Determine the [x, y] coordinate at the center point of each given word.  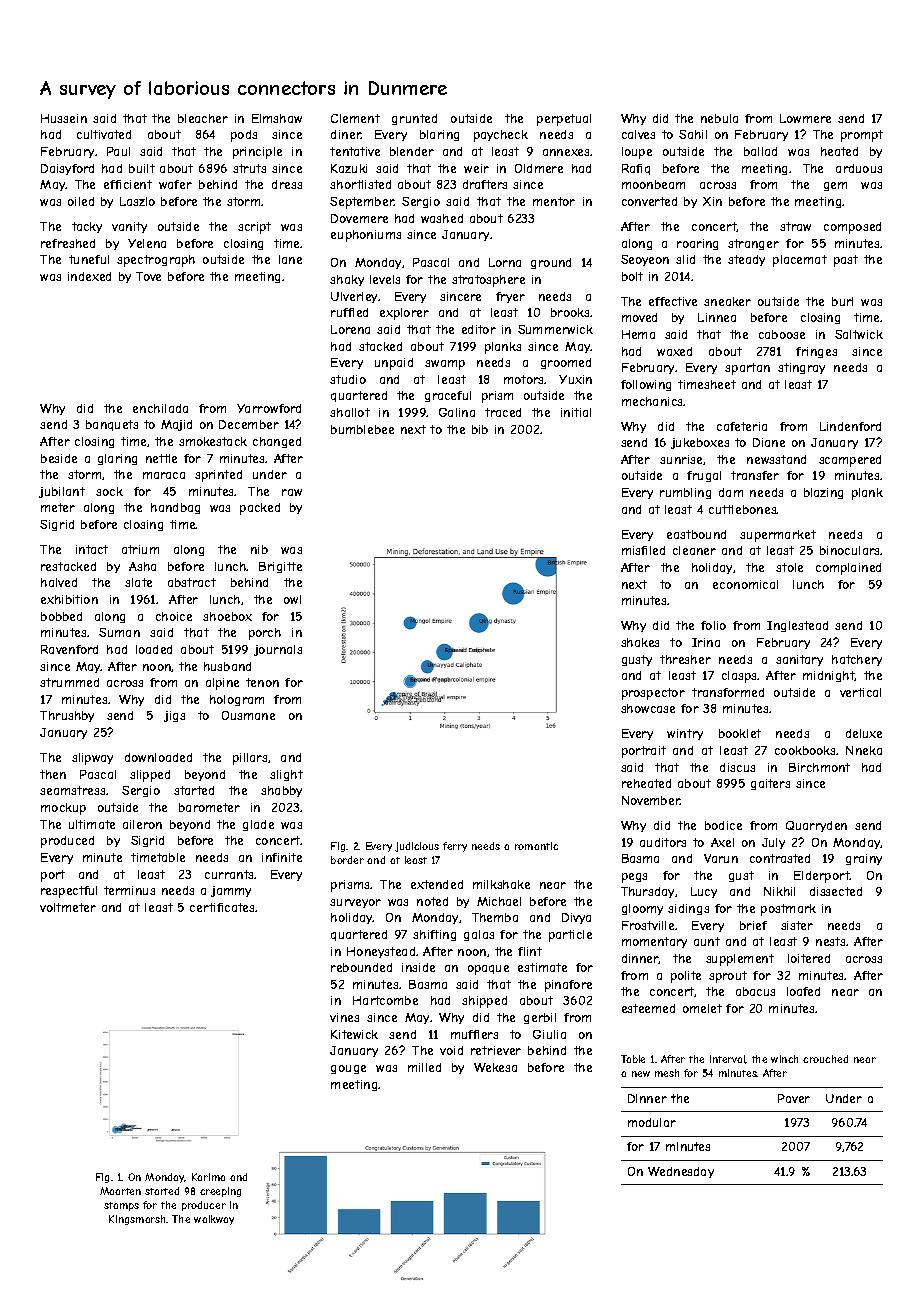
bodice [723, 825]
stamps [121, 1206]
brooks [571, 312]
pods [244, 136]
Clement [355, 118]
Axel [722, 842]
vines [344, 1017]
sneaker [727, 301]
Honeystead [381, 952]
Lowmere [805, 118]
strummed [69, 682]
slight [286, 775]
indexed [89, 276]
